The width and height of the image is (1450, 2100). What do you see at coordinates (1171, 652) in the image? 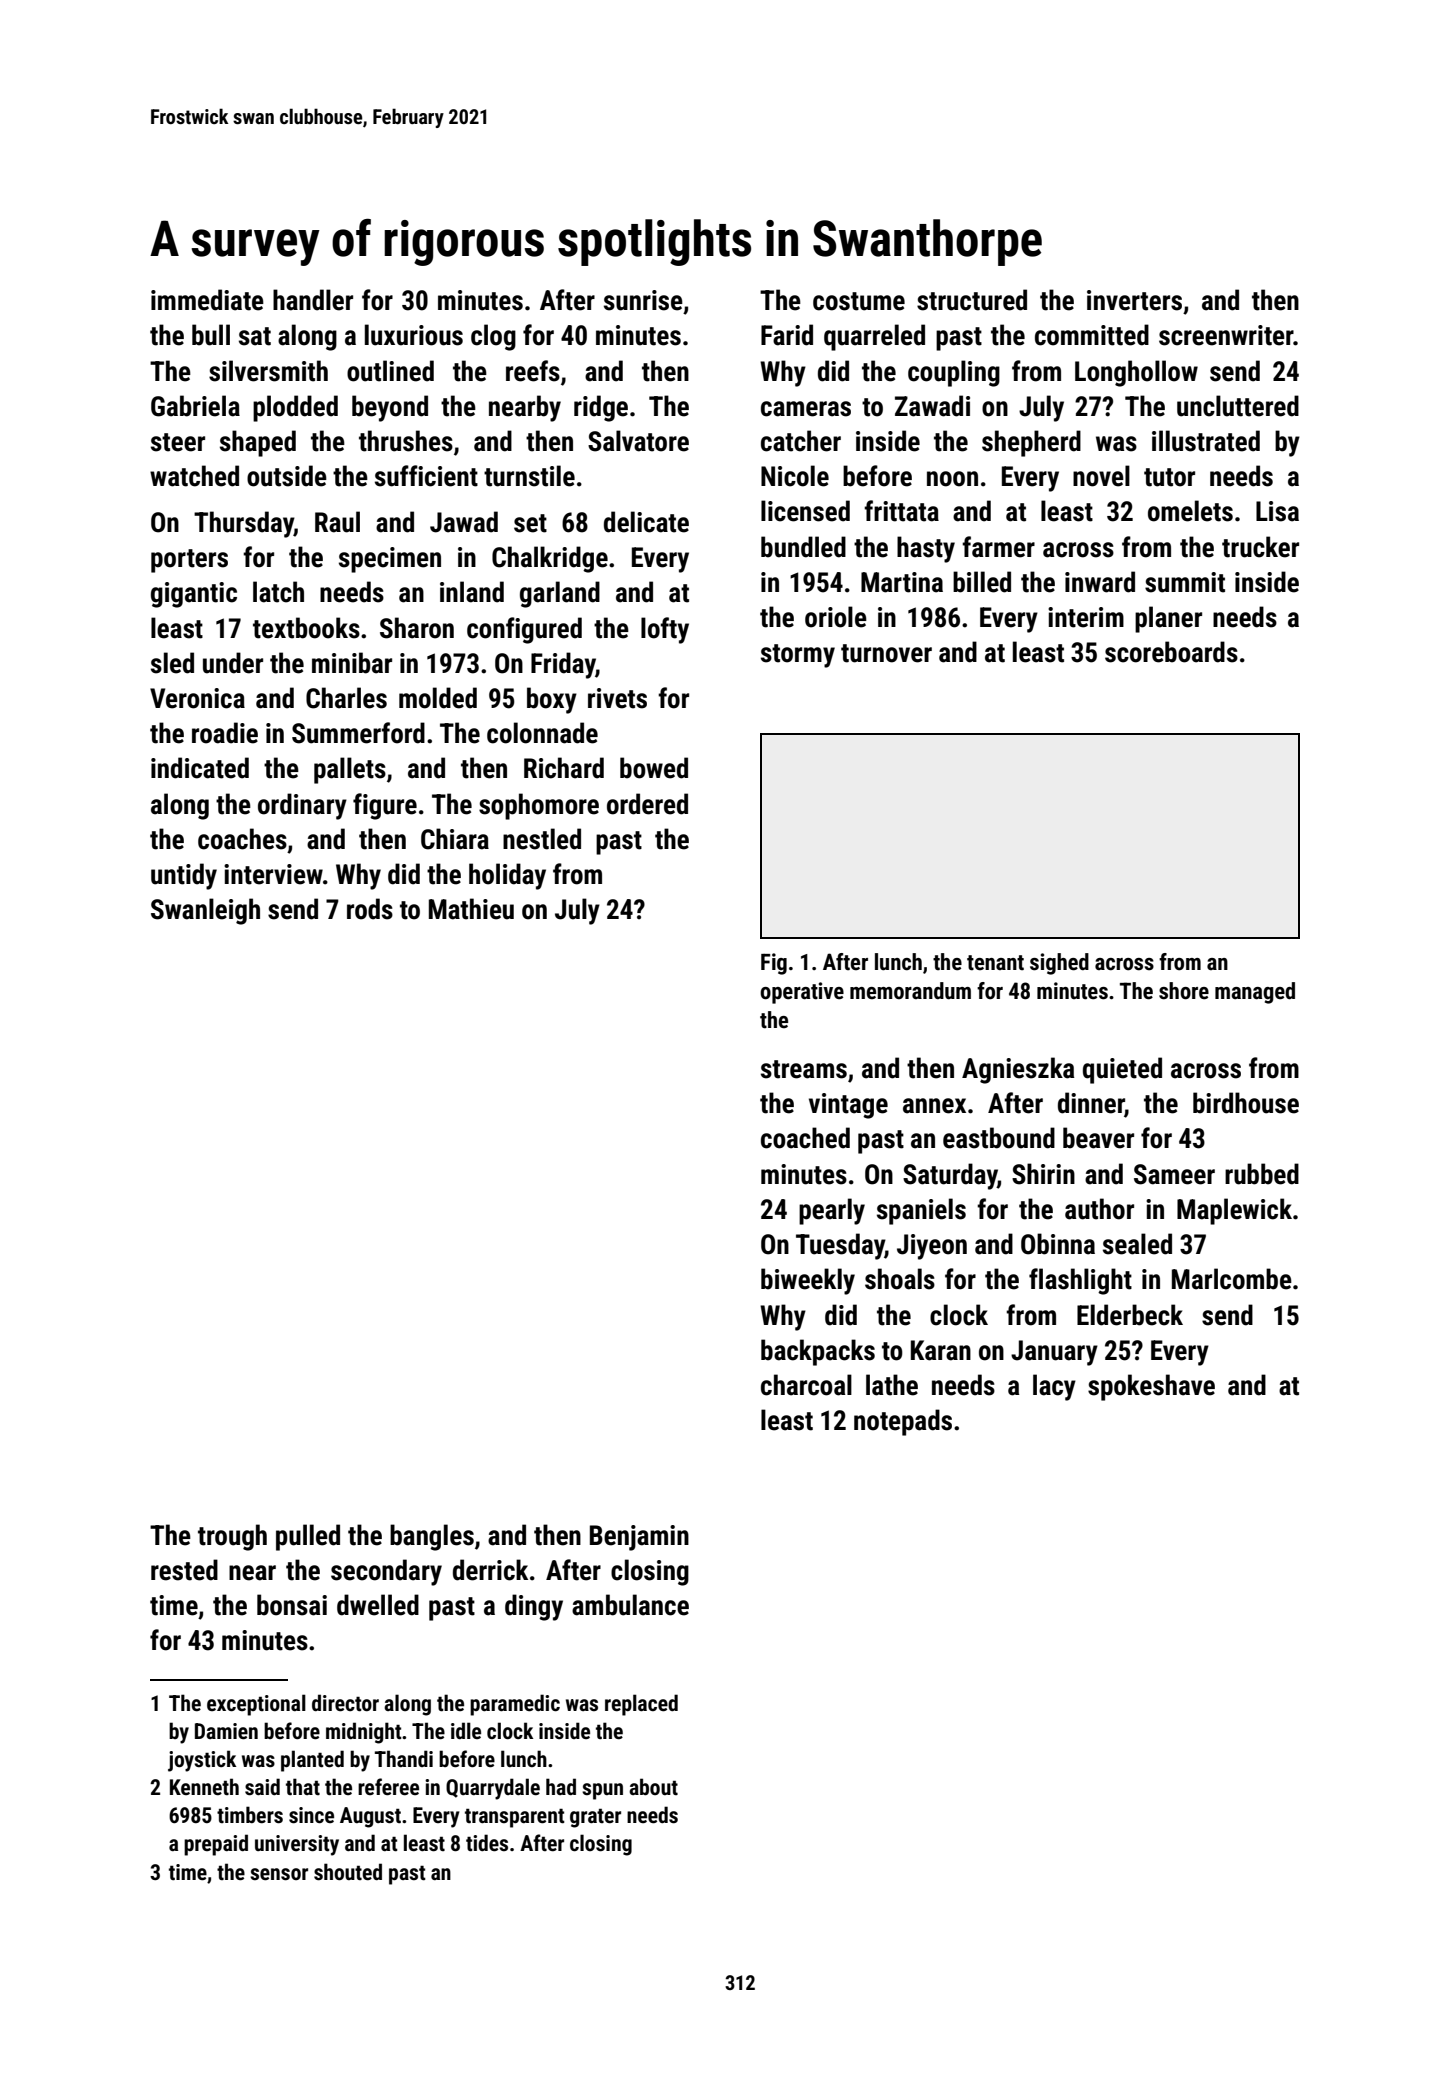
I see `scoreboards` at bounding box center [1171, 652].
